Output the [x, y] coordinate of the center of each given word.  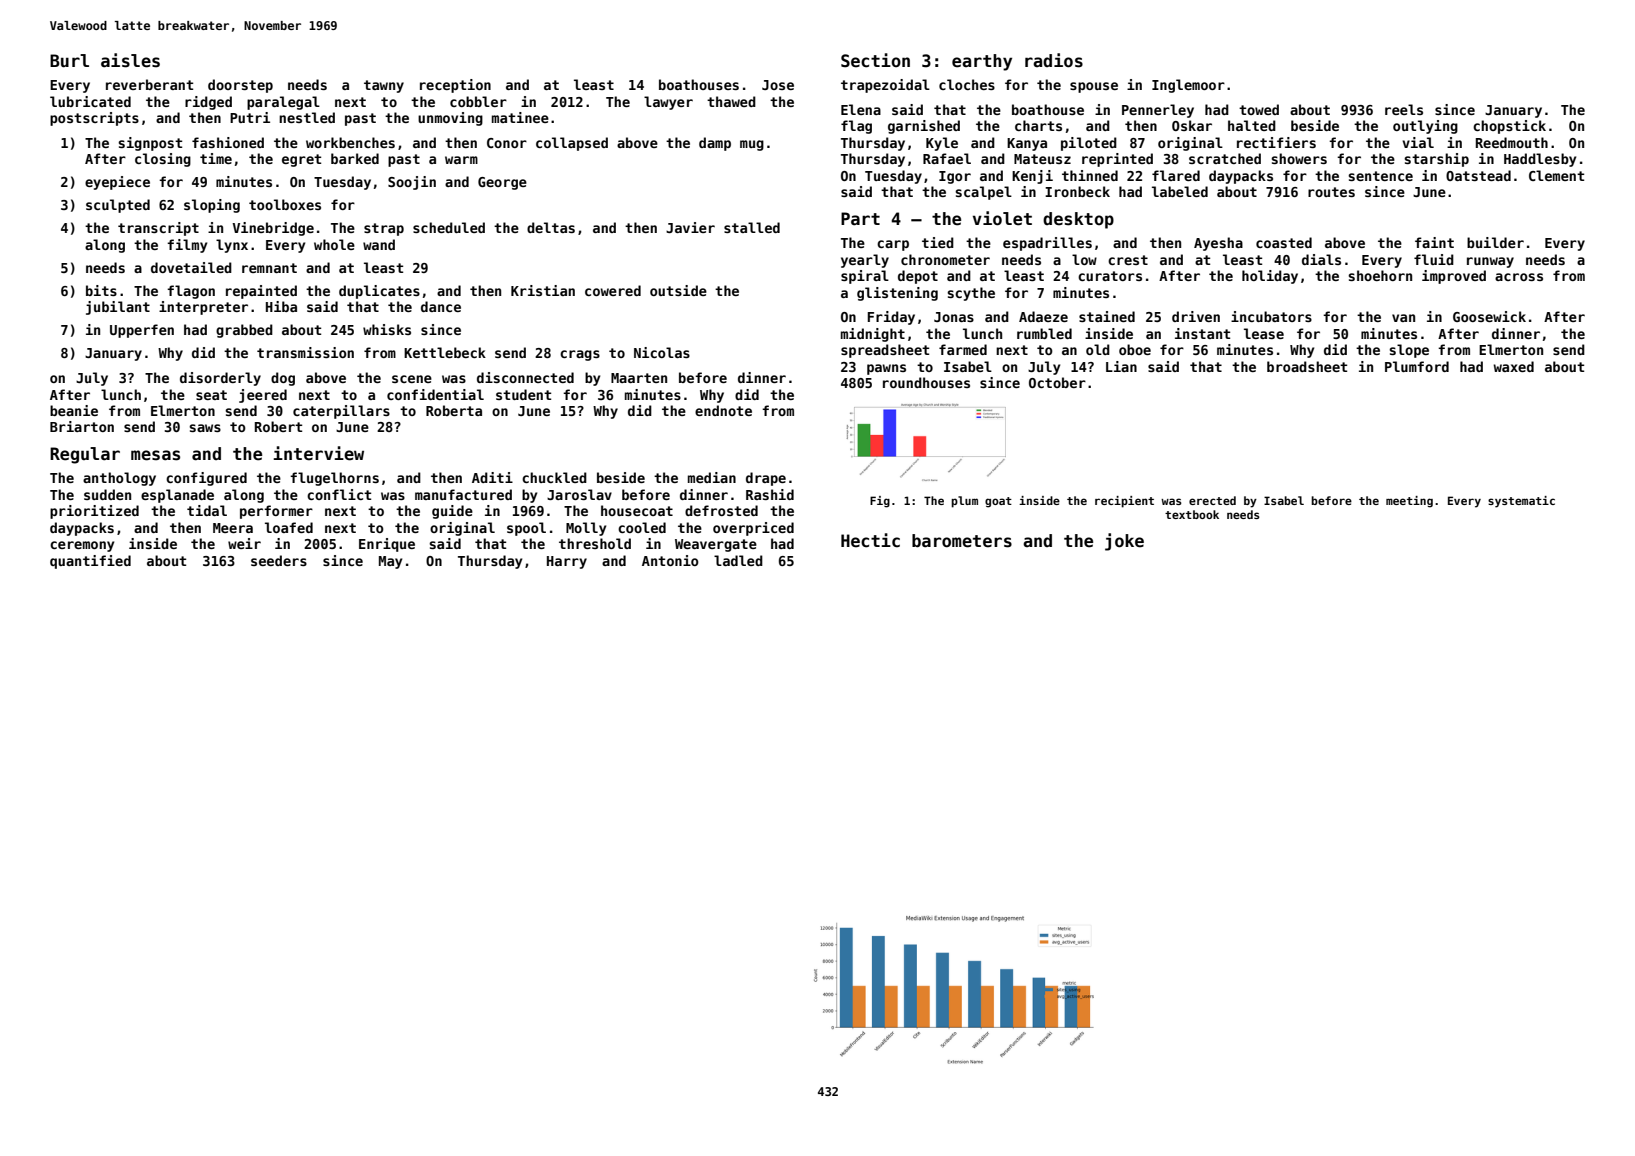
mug [752, 145]
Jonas [954, 317]
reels [1404, 109]
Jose [778, 85]
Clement [1556, 175]
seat [211, 395]
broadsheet [1307, 366]
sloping [212, 206]
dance [441, 306]
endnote [723, 410]
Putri [250, 117]
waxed [1513, 366]
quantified [90, 562]
